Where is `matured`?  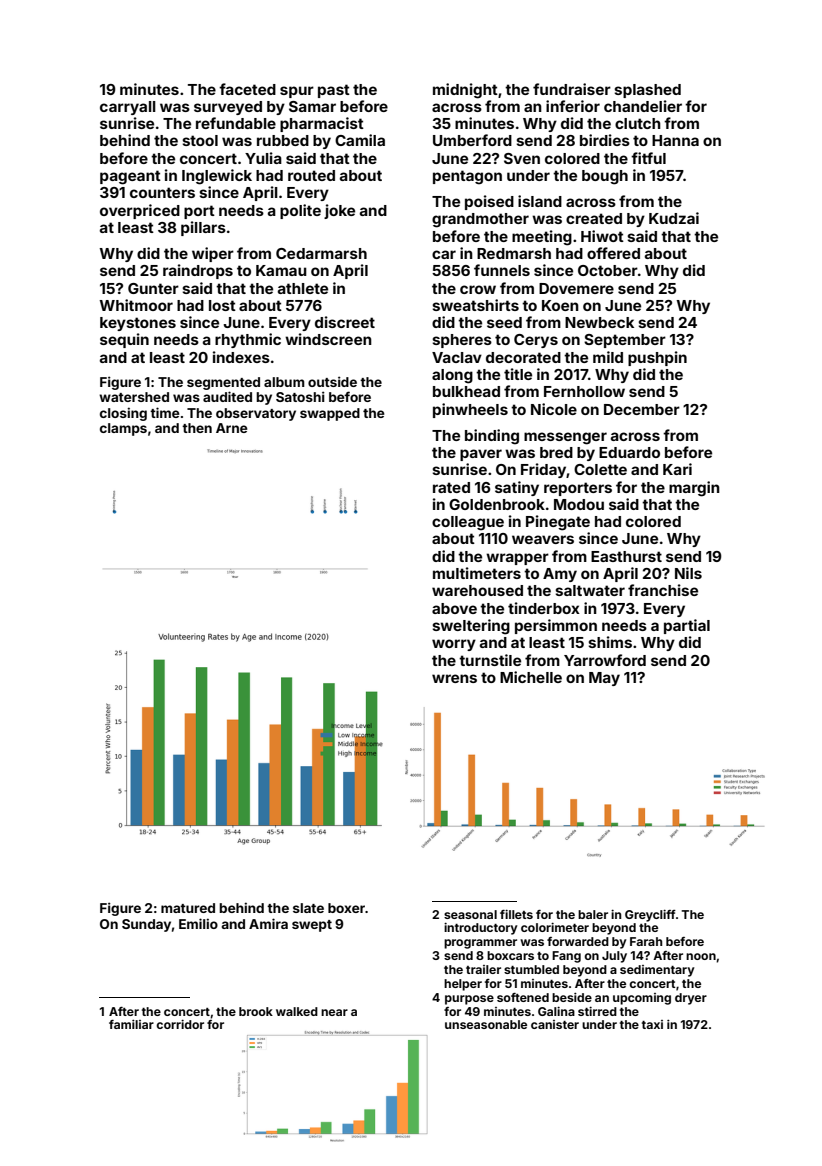
matured is located at coordinates (188, 908).
